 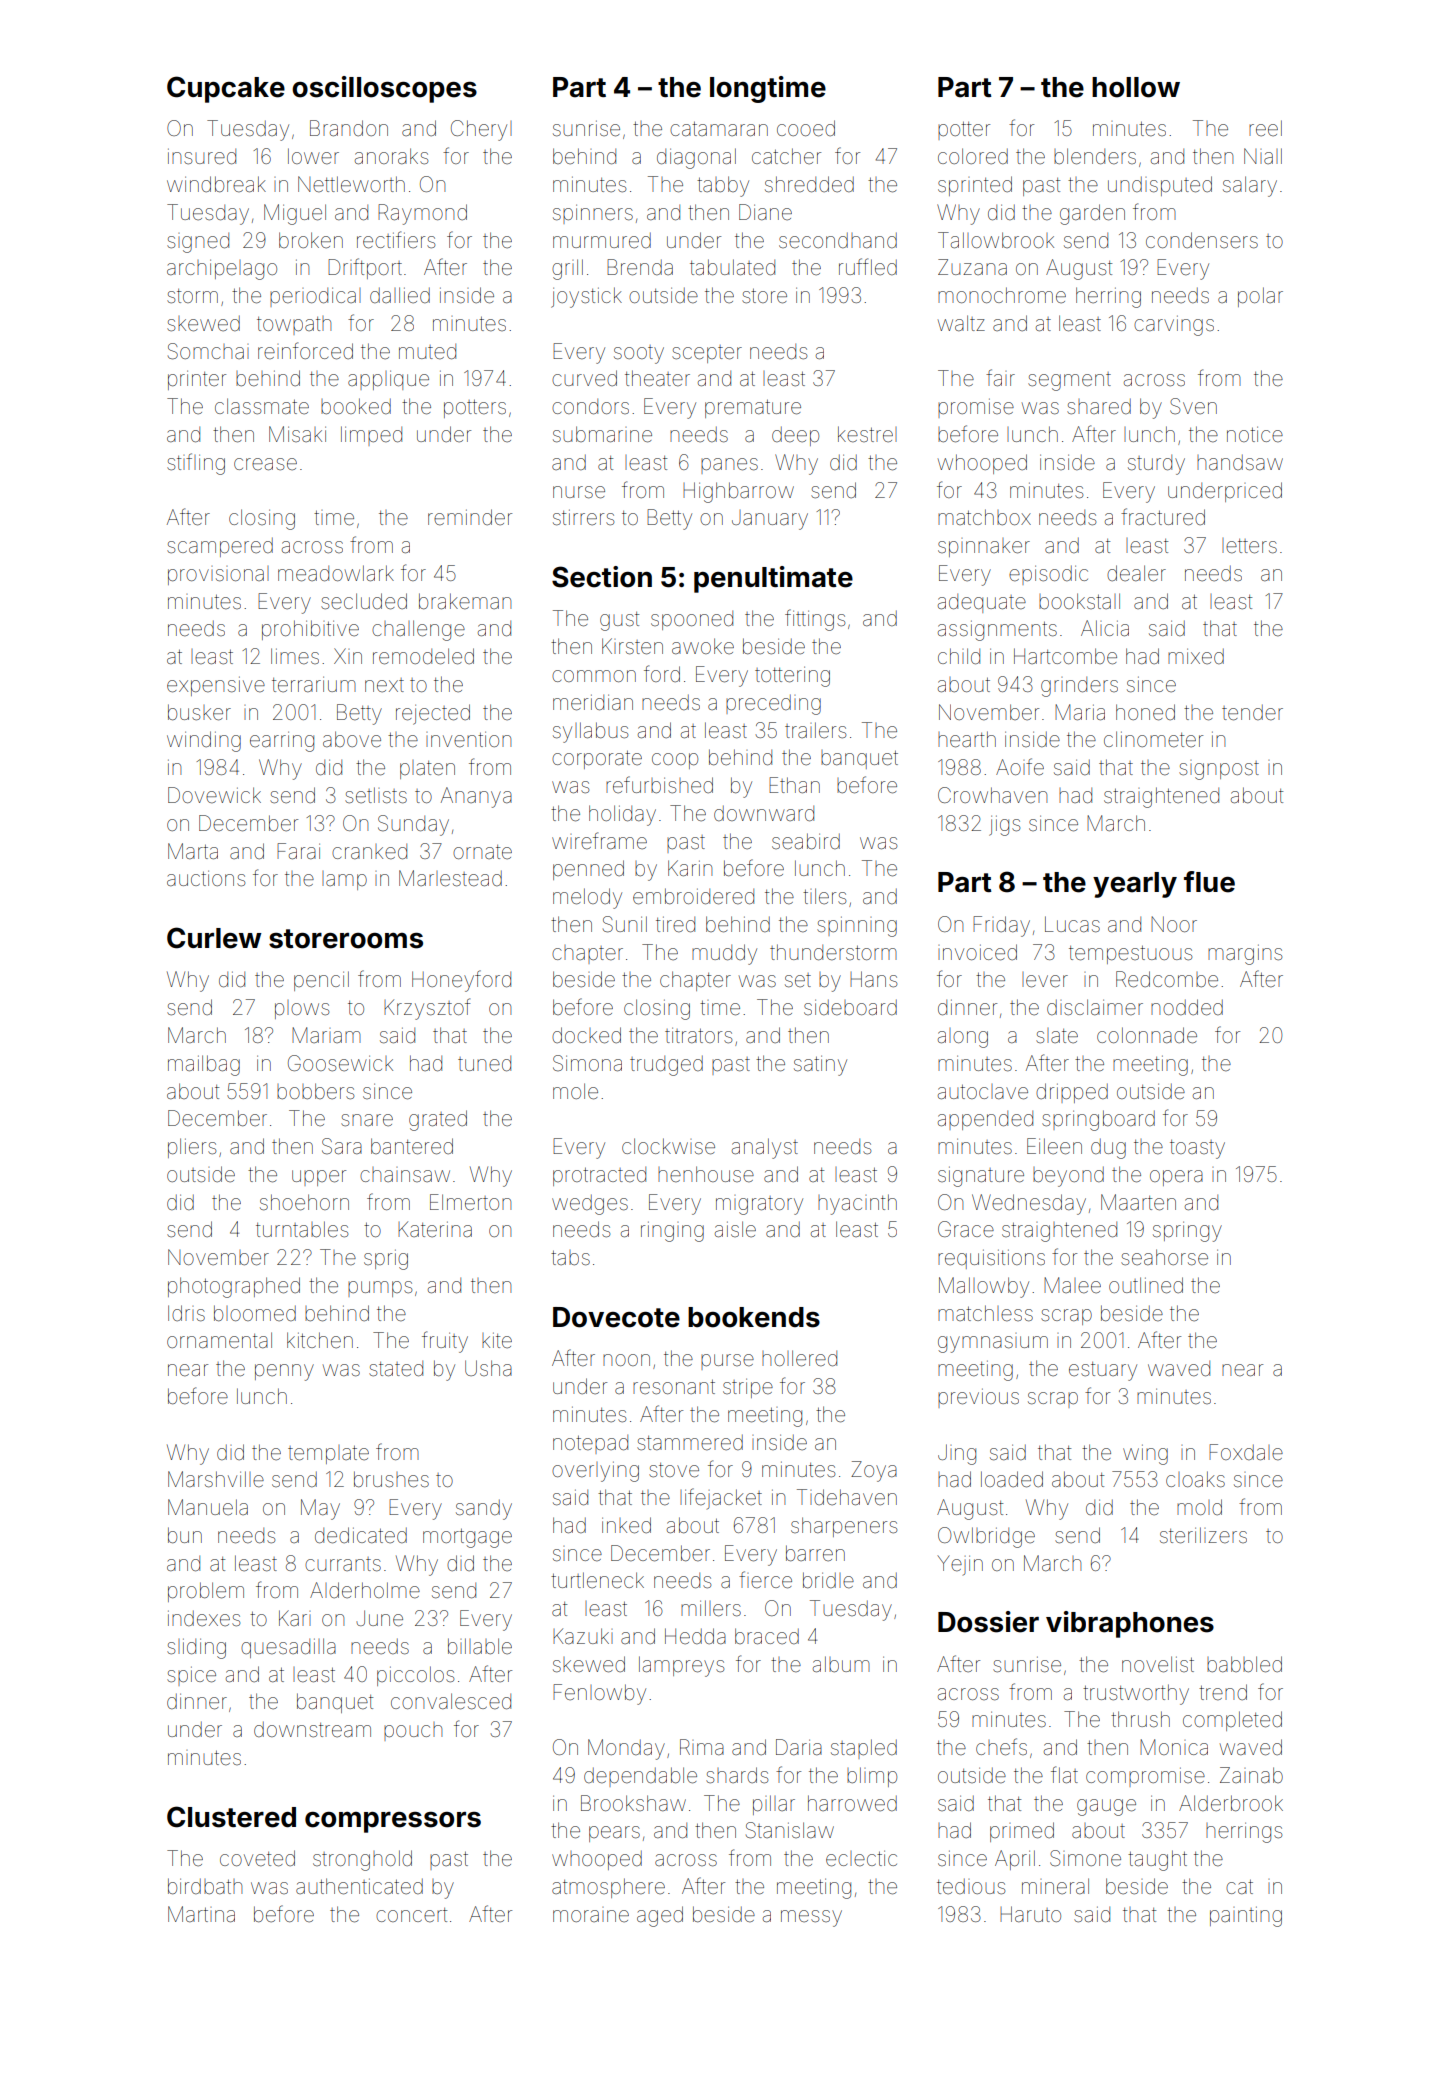 I want to click on carvings, so click(x=1174, y=326).
